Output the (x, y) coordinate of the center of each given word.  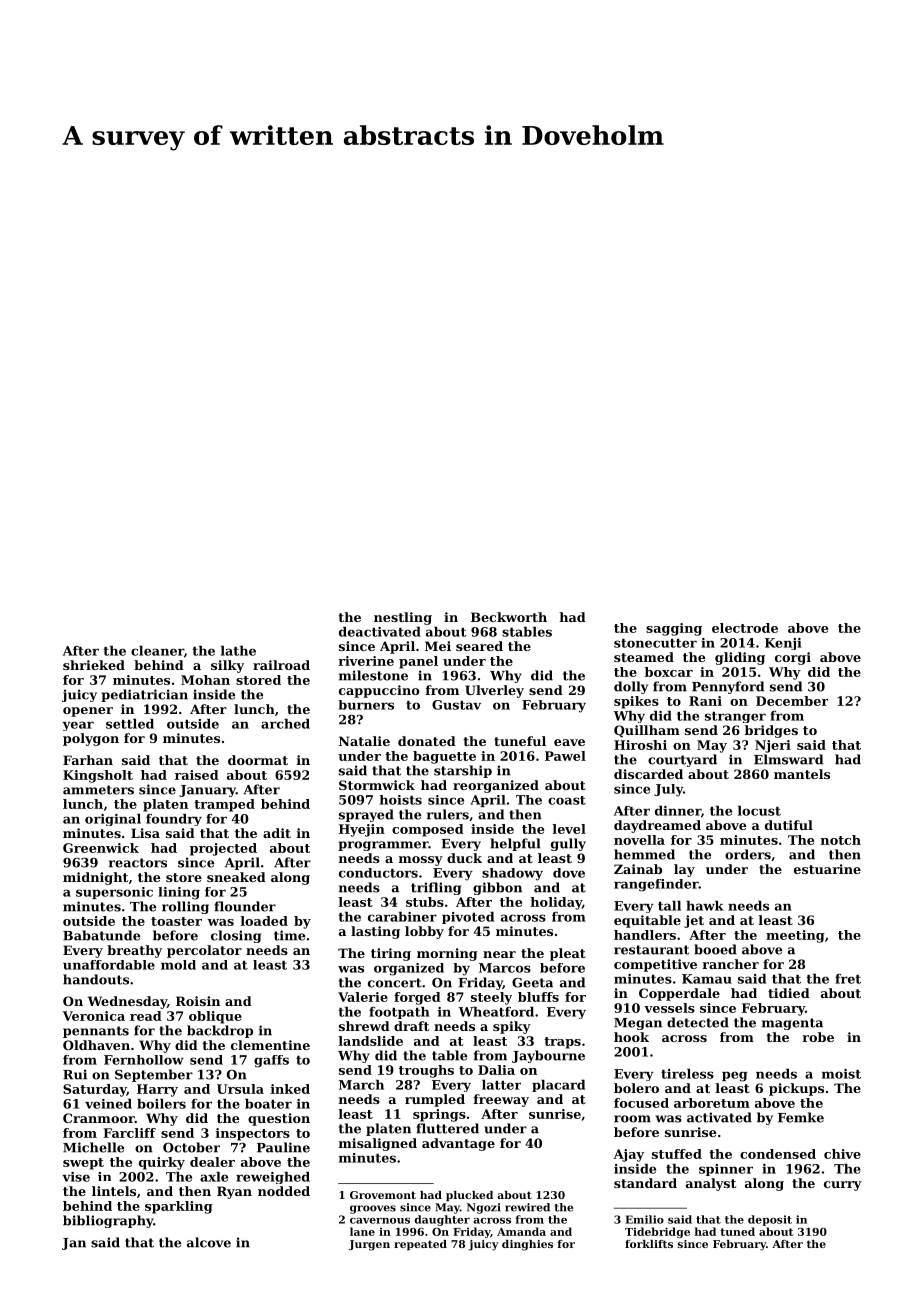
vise (76, 1177)
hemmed (644, 854)
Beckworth (509, 617)
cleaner (157, 651)
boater (268, 1104)
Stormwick (377, 785)
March (361, 1085)
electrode (745, 628)
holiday (556, 903)
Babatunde (101, 935)
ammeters (98, 790)
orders (748, 854)
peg (734, 1076)
